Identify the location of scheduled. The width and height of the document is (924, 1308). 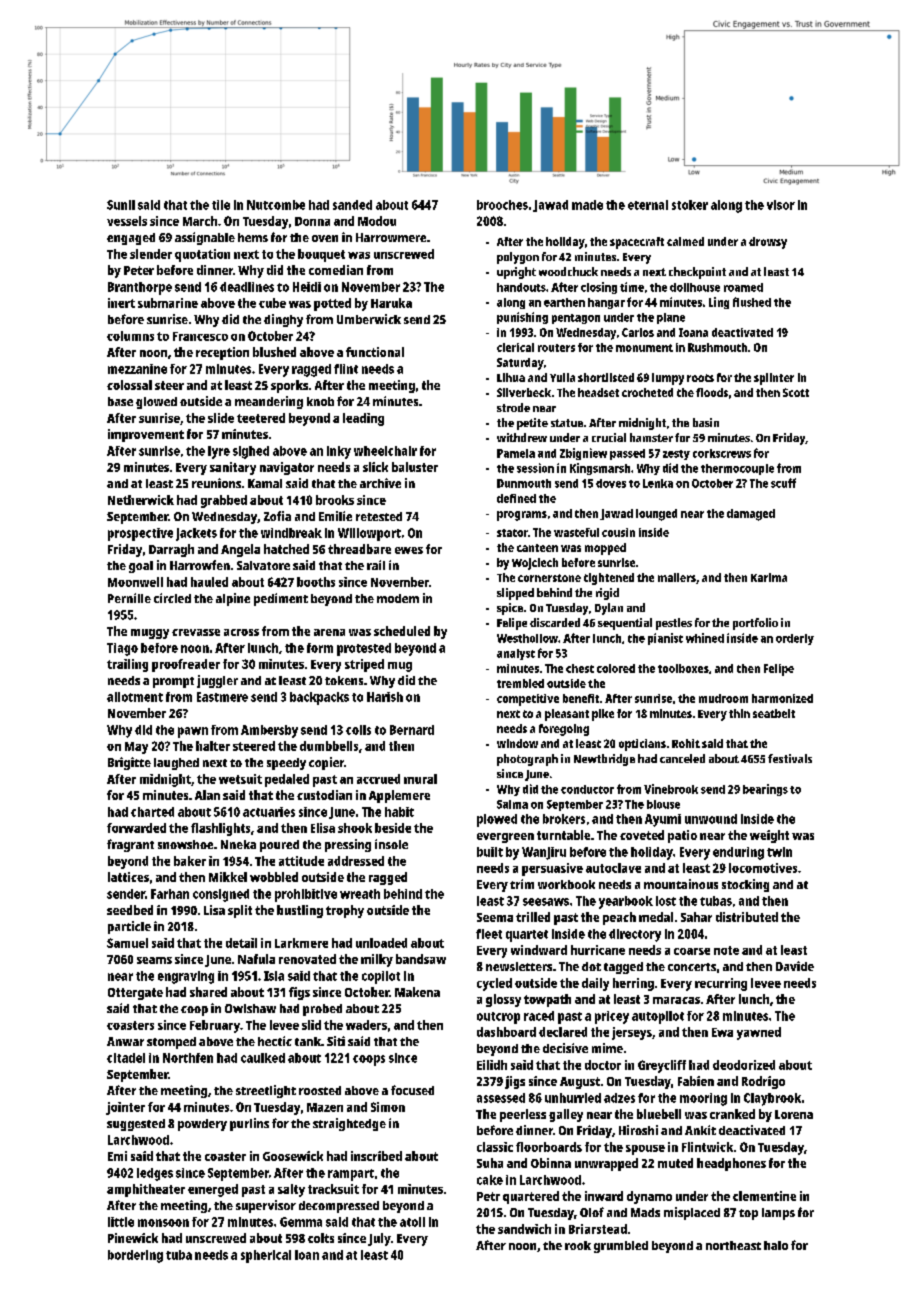
(402, 631).
